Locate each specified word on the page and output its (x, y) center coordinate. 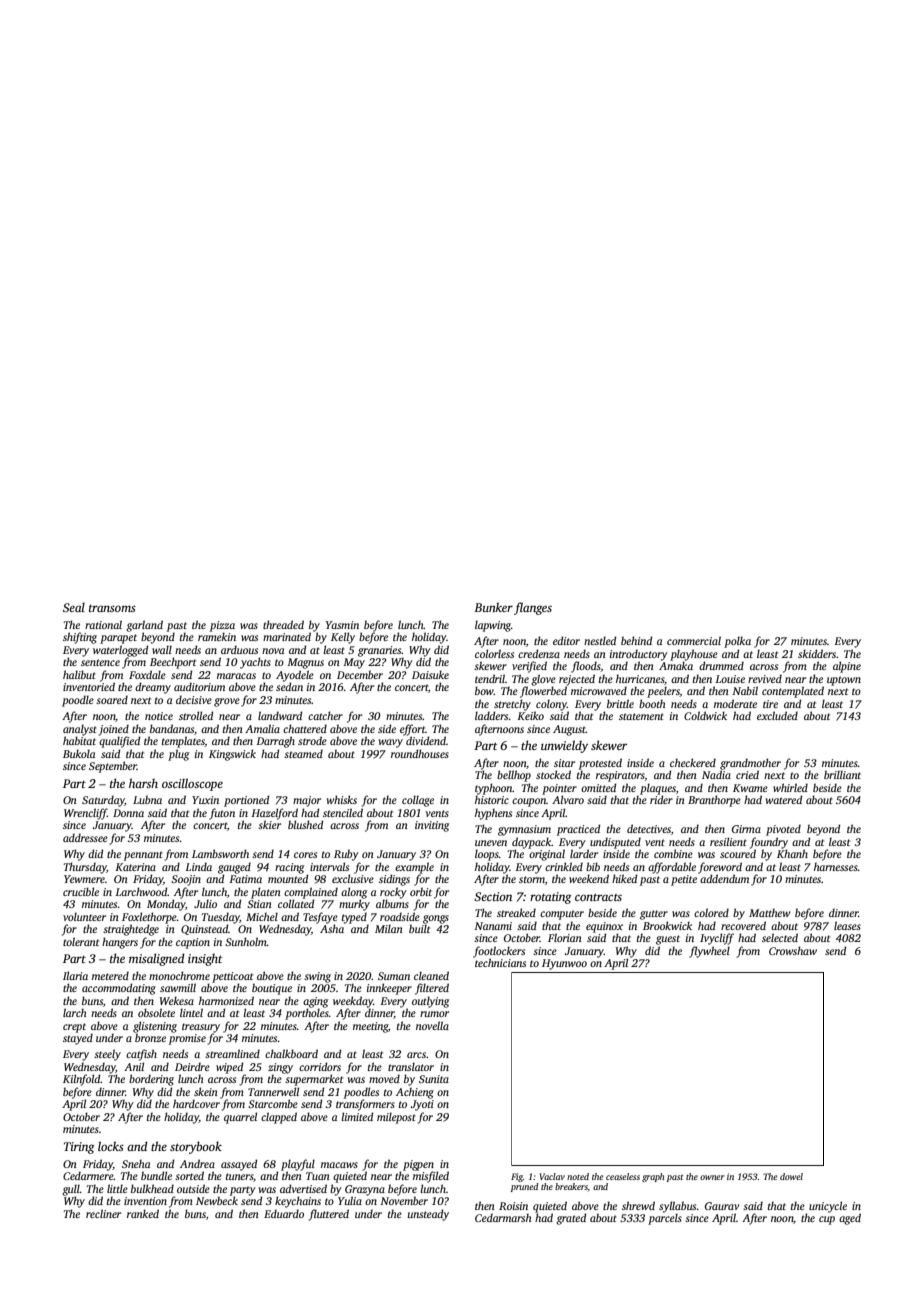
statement (641, 716)
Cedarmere (88, 1175)
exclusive (353, 878)
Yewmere (84, 879)
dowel (791, 1176)
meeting (370, 1027)
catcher (325, 715)
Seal (74, 607)
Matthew (770, 912)
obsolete (156, 1012)
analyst (80, 730)
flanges (533, 608)
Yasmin (342, 625)
